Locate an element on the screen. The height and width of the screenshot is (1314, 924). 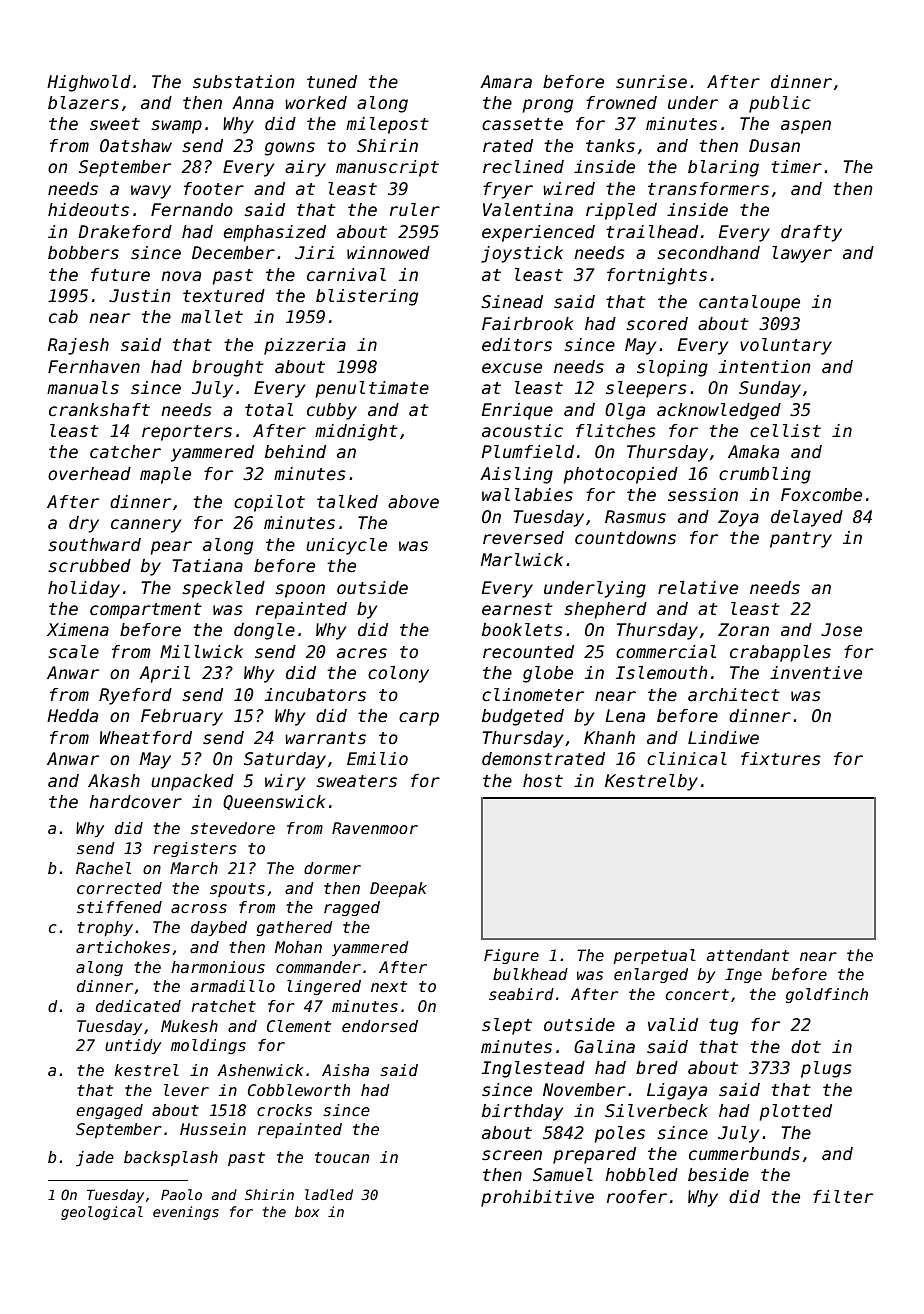
across is located at coordinates (199, 908).
